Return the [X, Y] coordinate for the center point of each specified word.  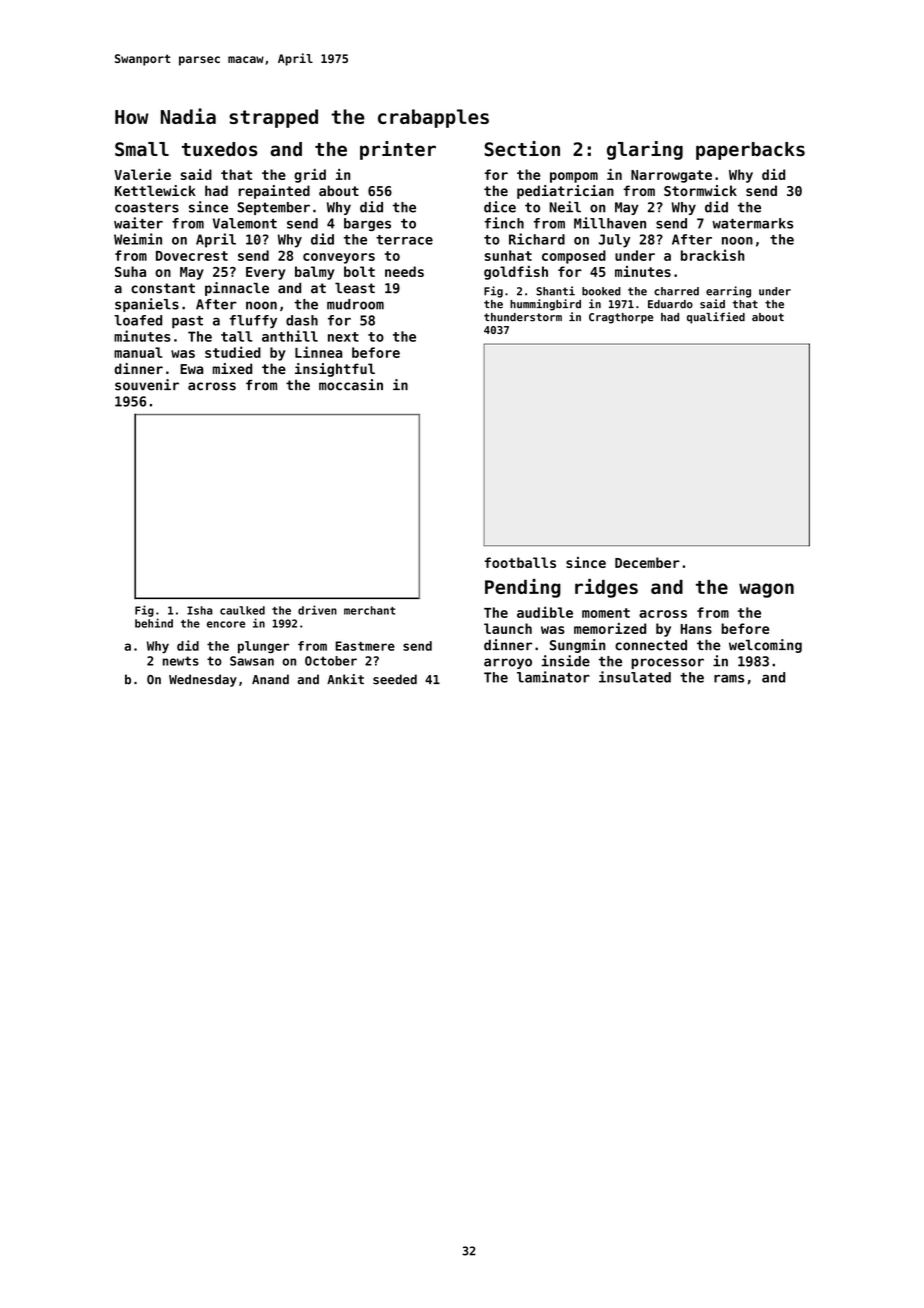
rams [729, 678]
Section [522, 149]
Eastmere [365, 646]
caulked [242, 610]
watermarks [752, 223]
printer [398, 150]
